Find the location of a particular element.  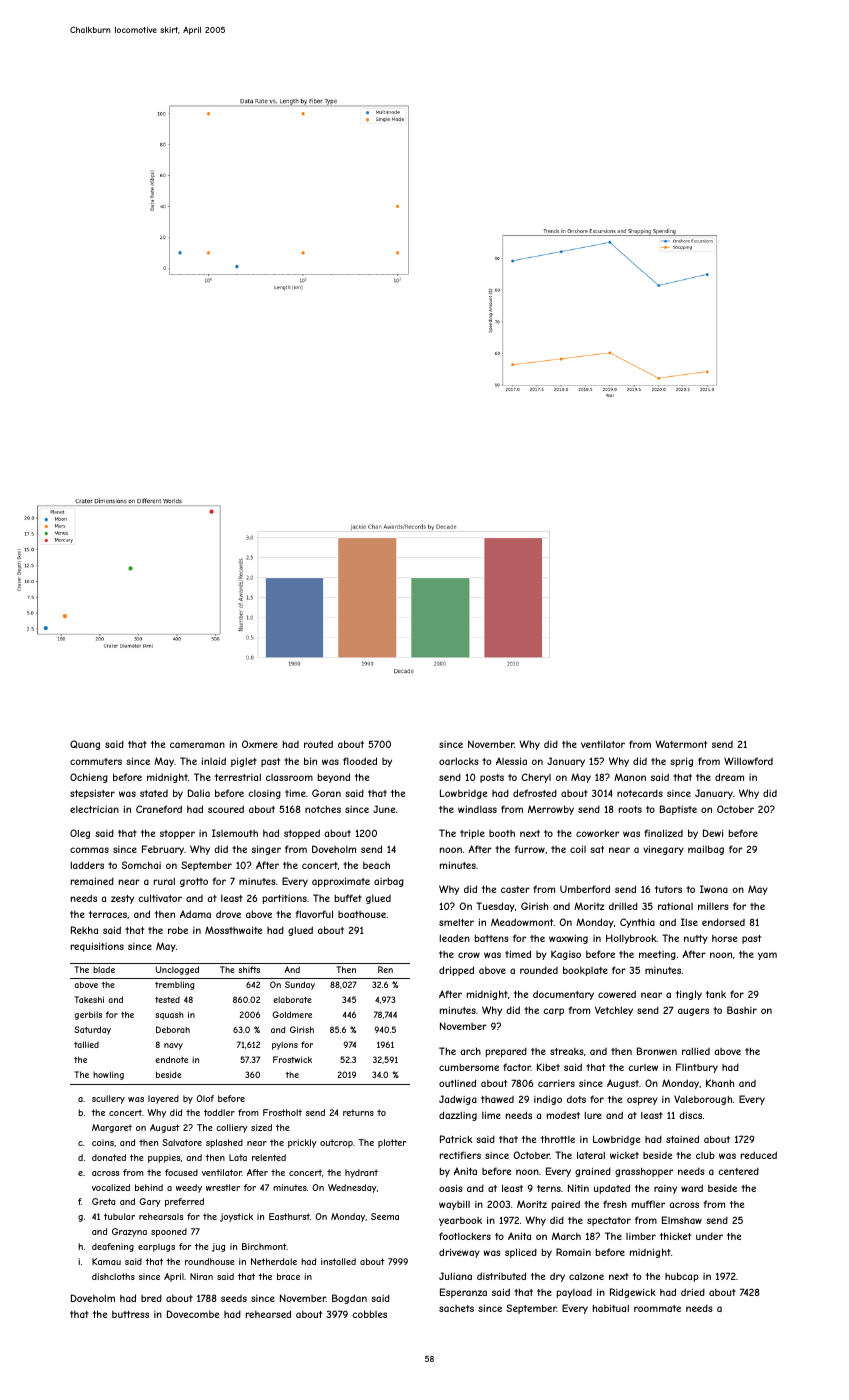

cameraman is located at coordinates (197, 745).
